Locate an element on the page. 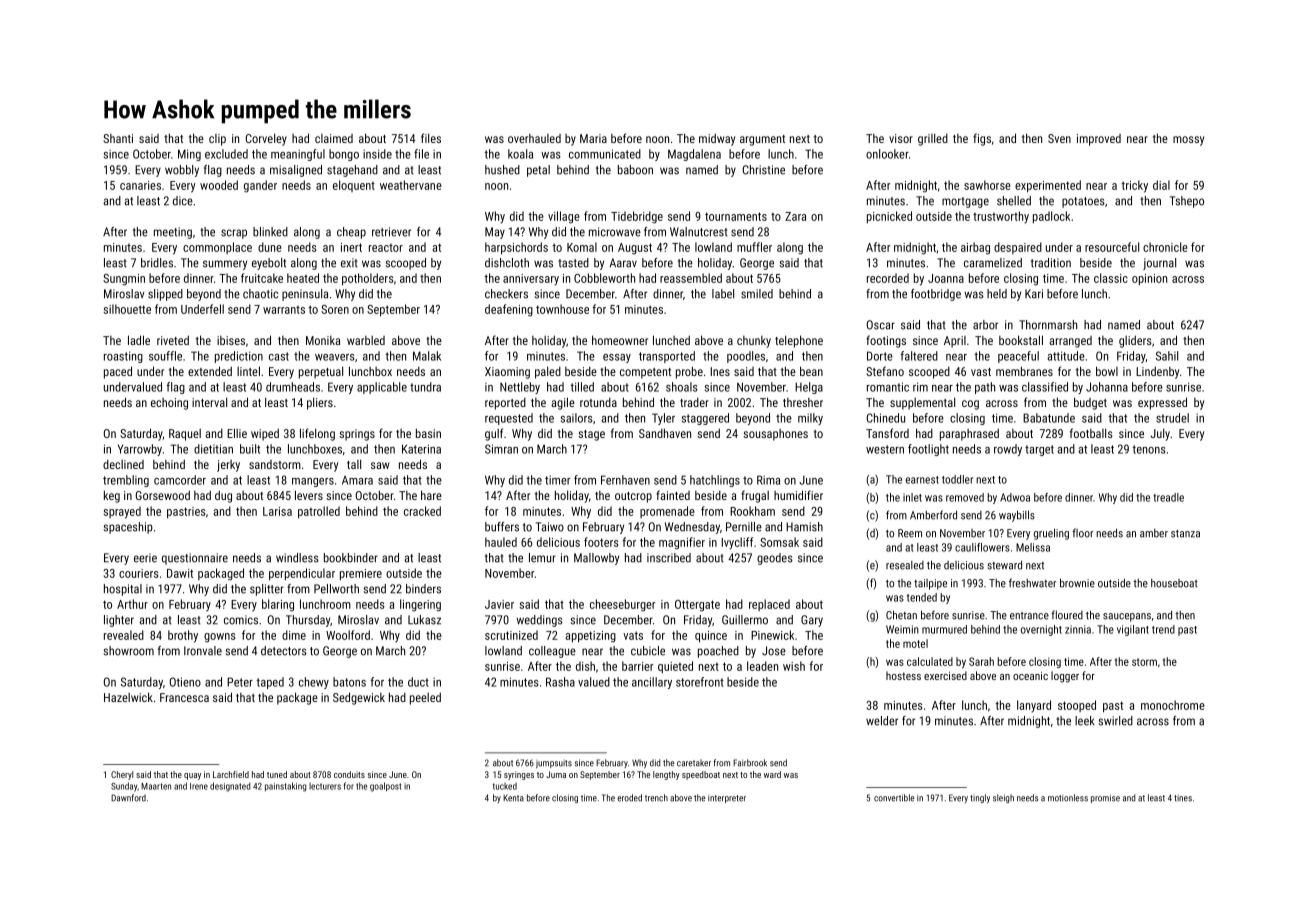 The width and height of the image is (1308, 924). Maria is located at coordinates (593, 138).
